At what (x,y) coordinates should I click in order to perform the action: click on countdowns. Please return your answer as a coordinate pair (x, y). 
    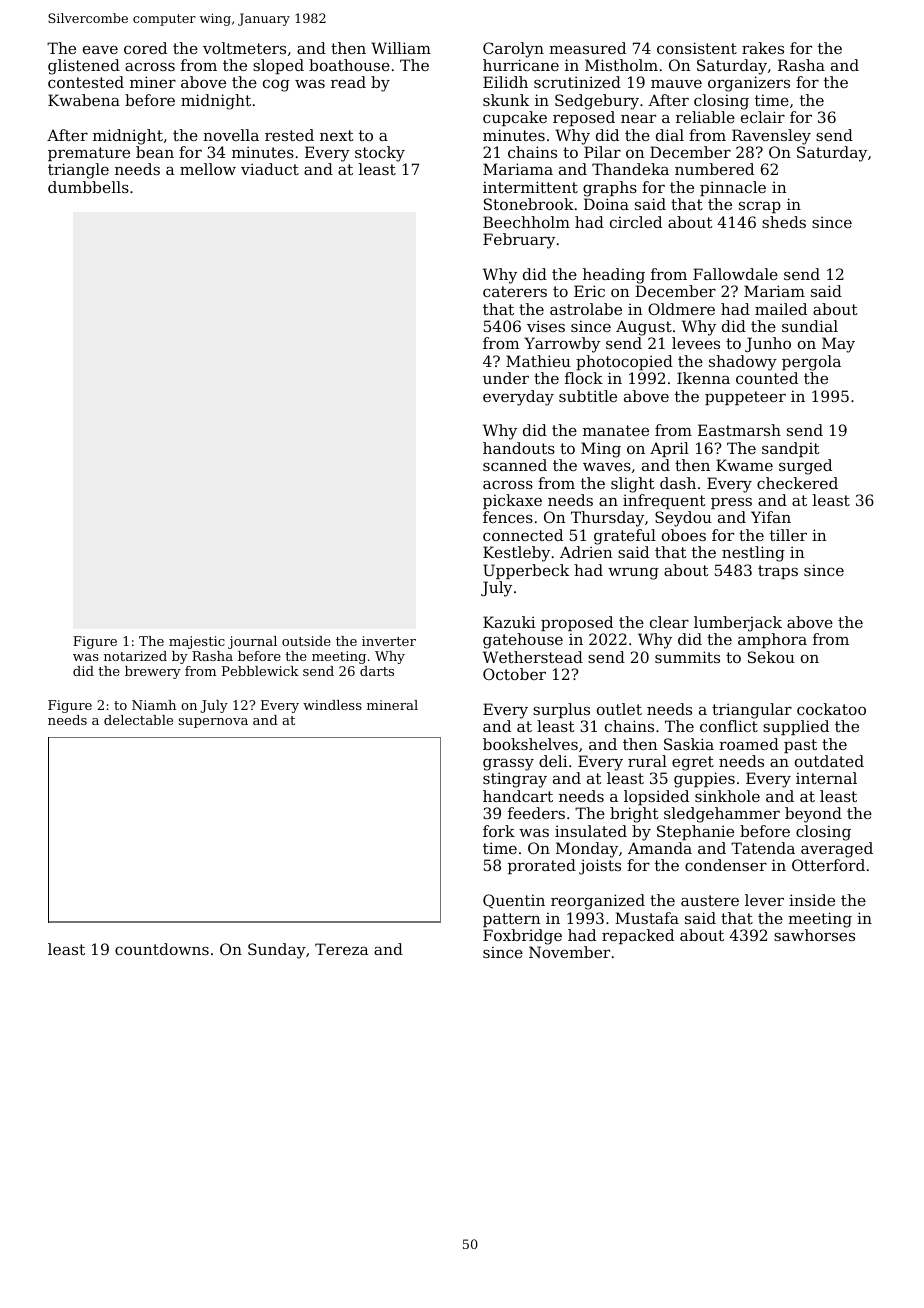
    Looking at the image, I should click on (162, 949).
